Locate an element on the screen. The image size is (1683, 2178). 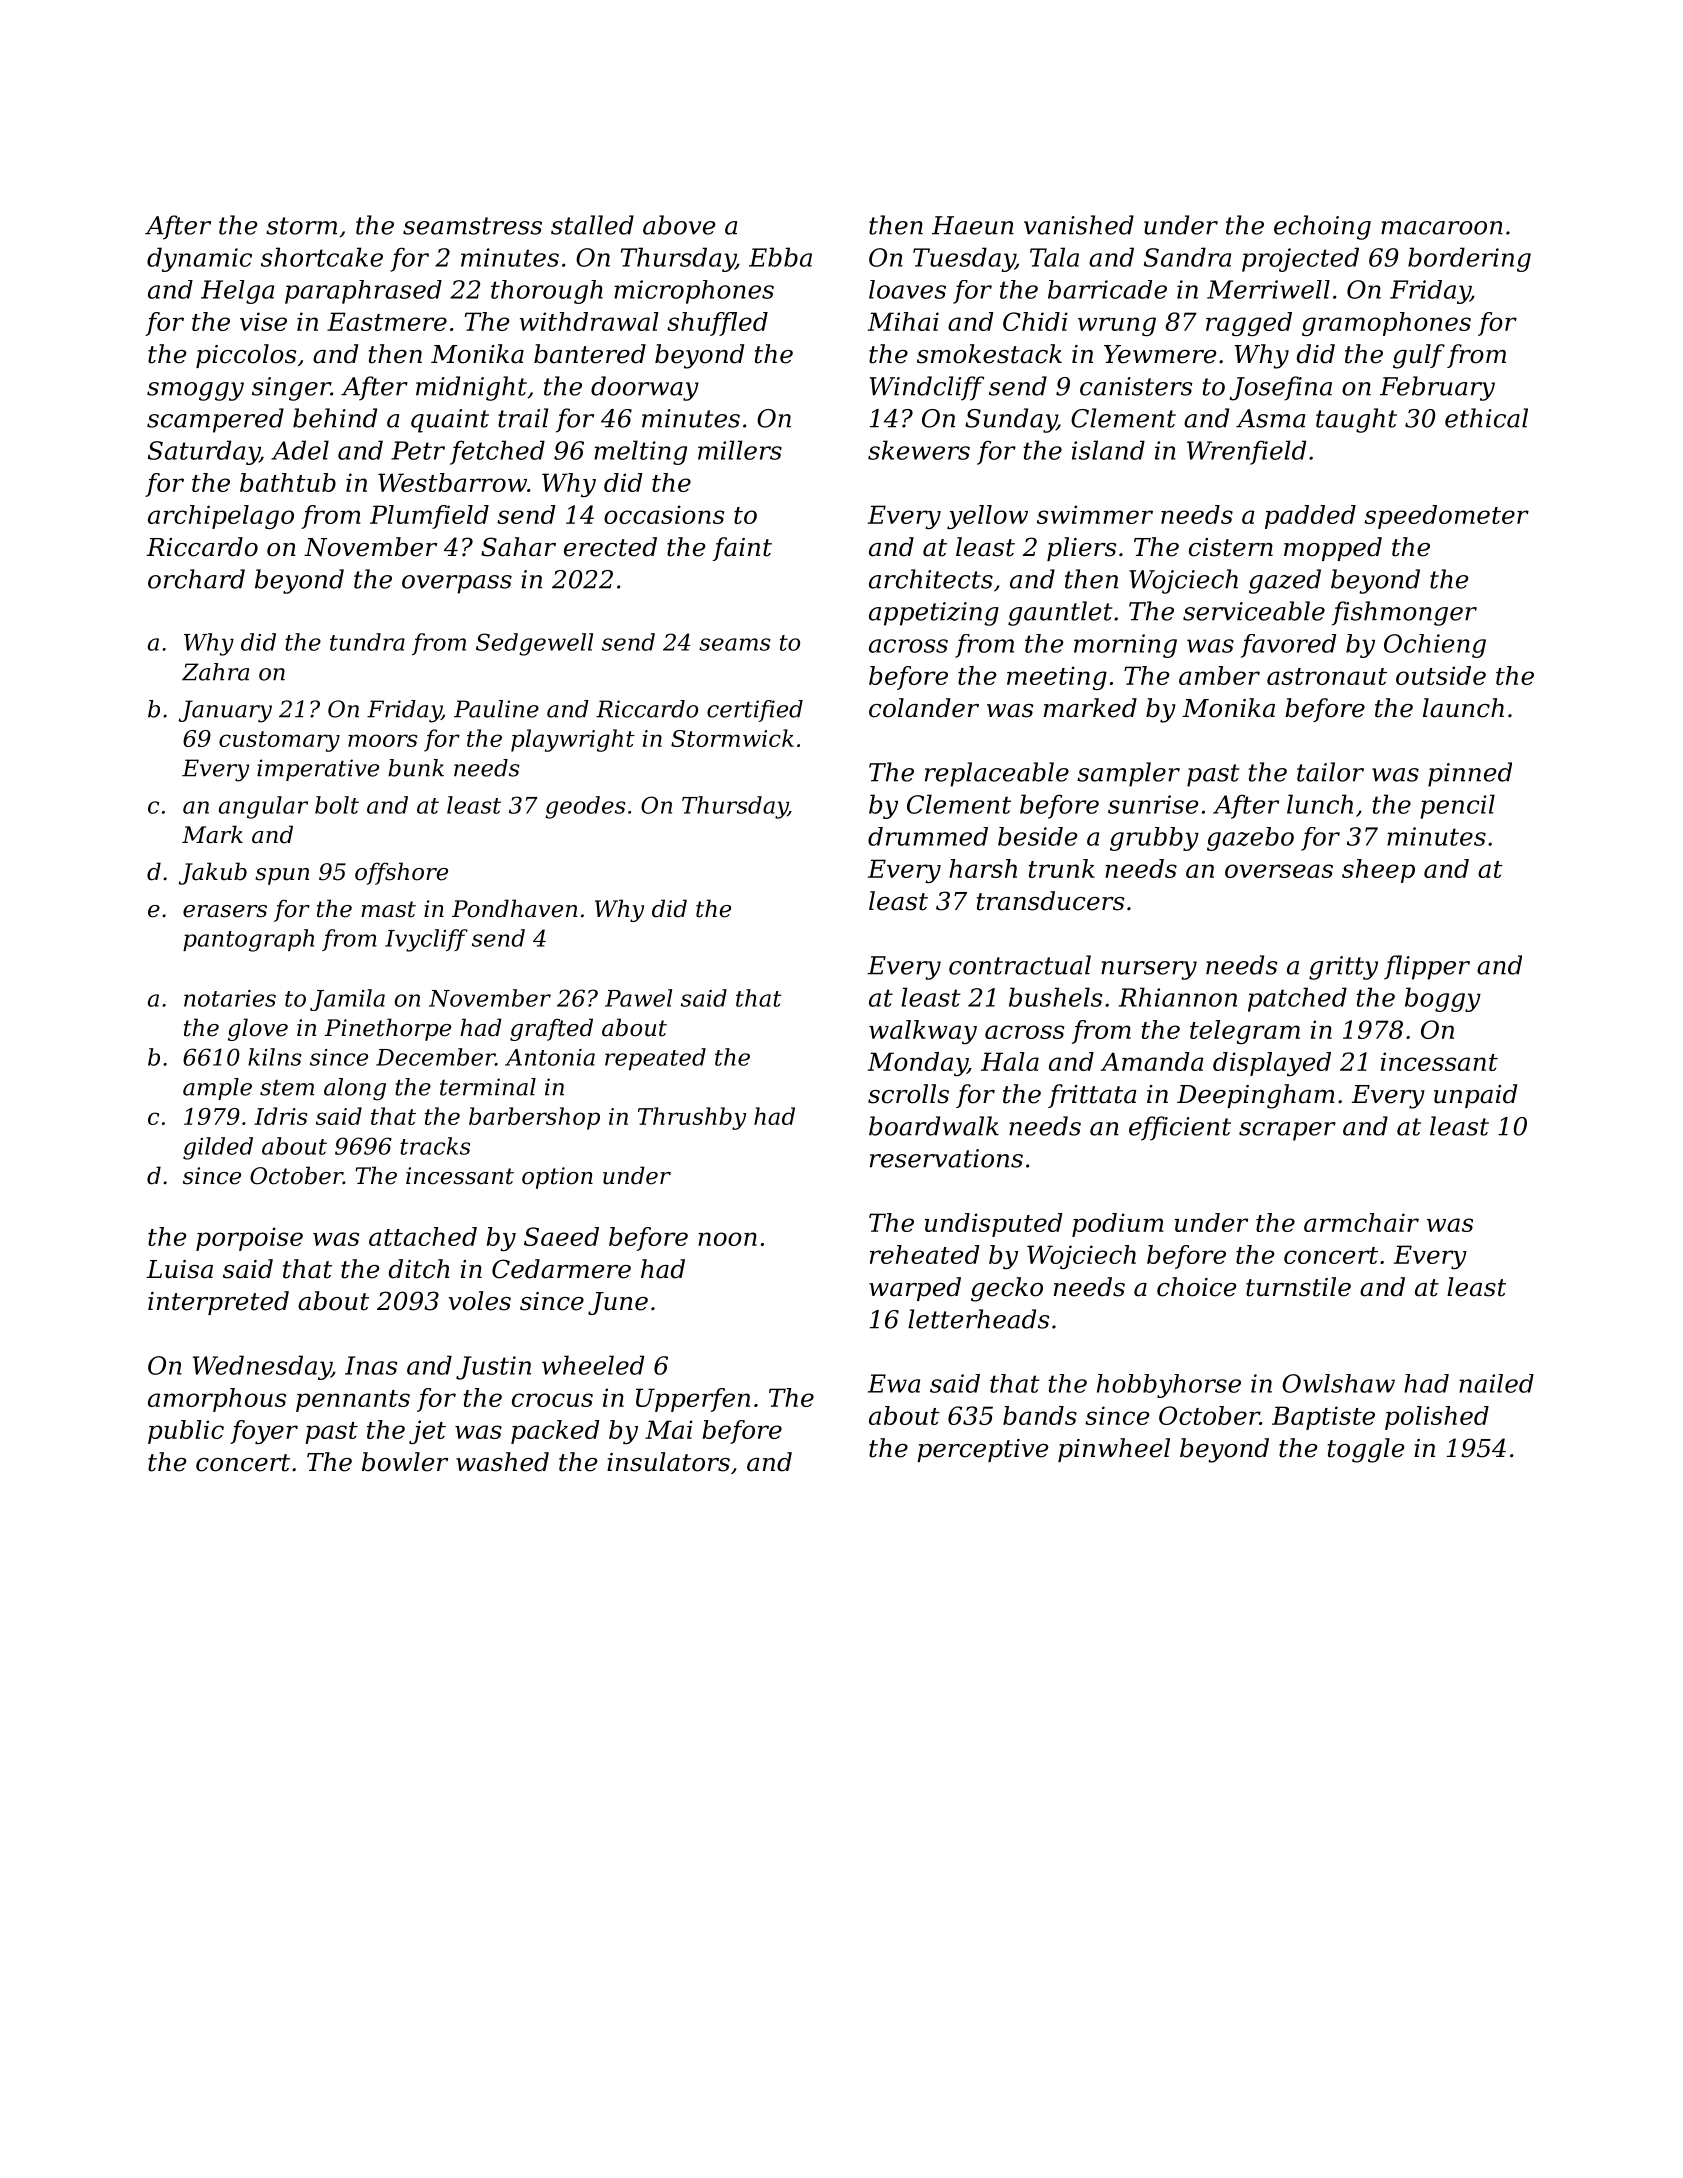
echoing is located at coordinates (1322, 227).
